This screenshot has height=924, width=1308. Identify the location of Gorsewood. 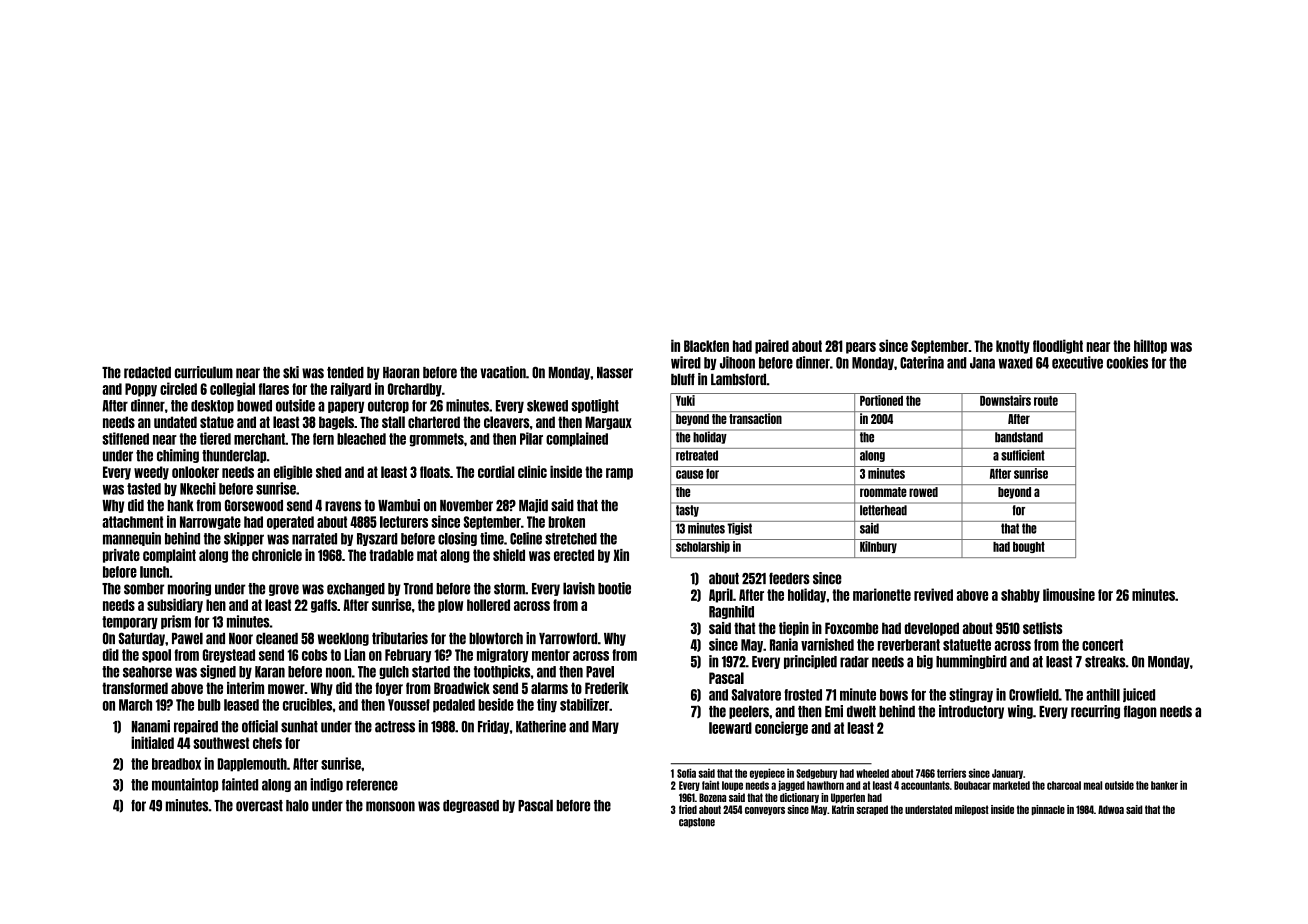
(254, 505).
